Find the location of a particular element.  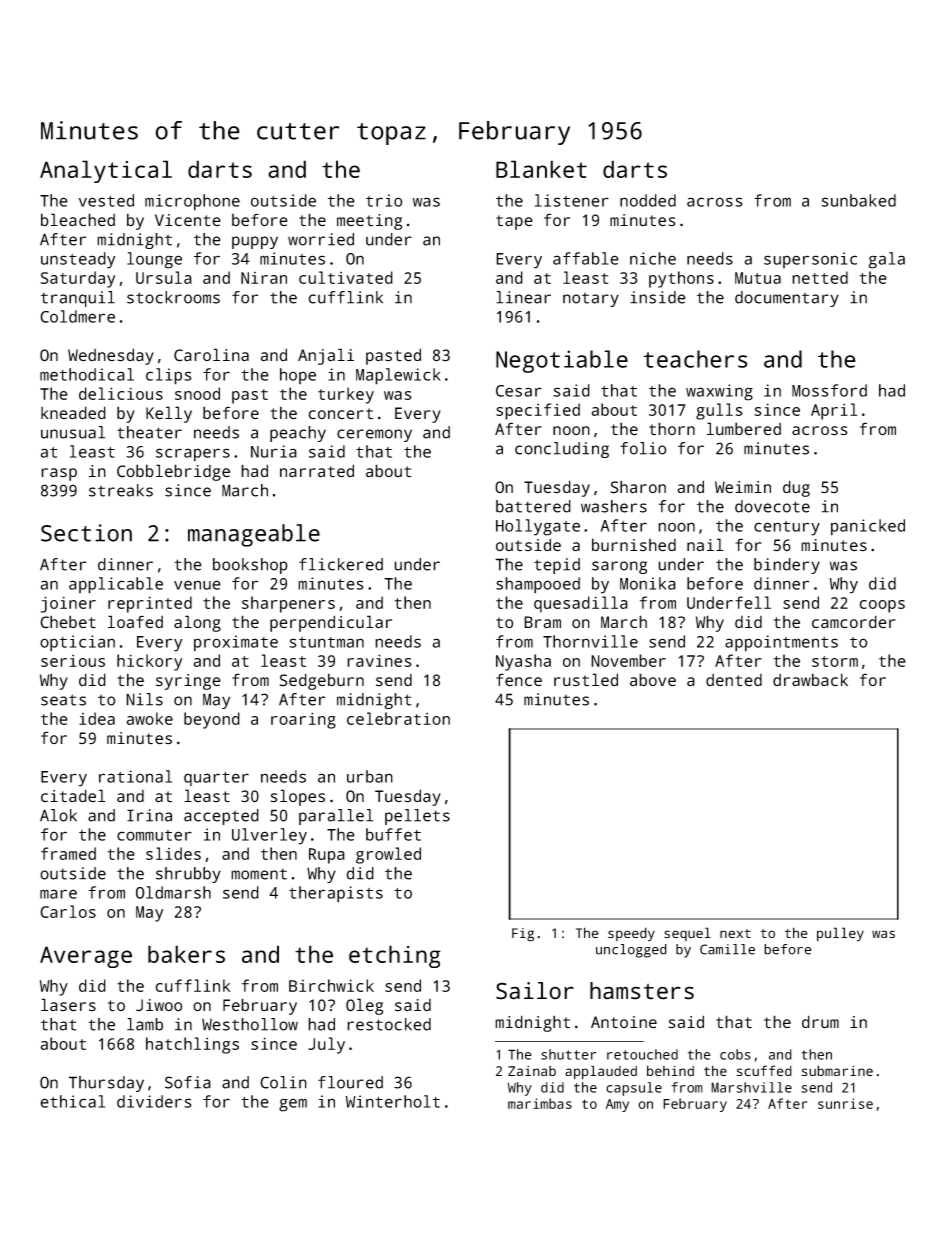

nodded is located at coordinates (648, 200).
